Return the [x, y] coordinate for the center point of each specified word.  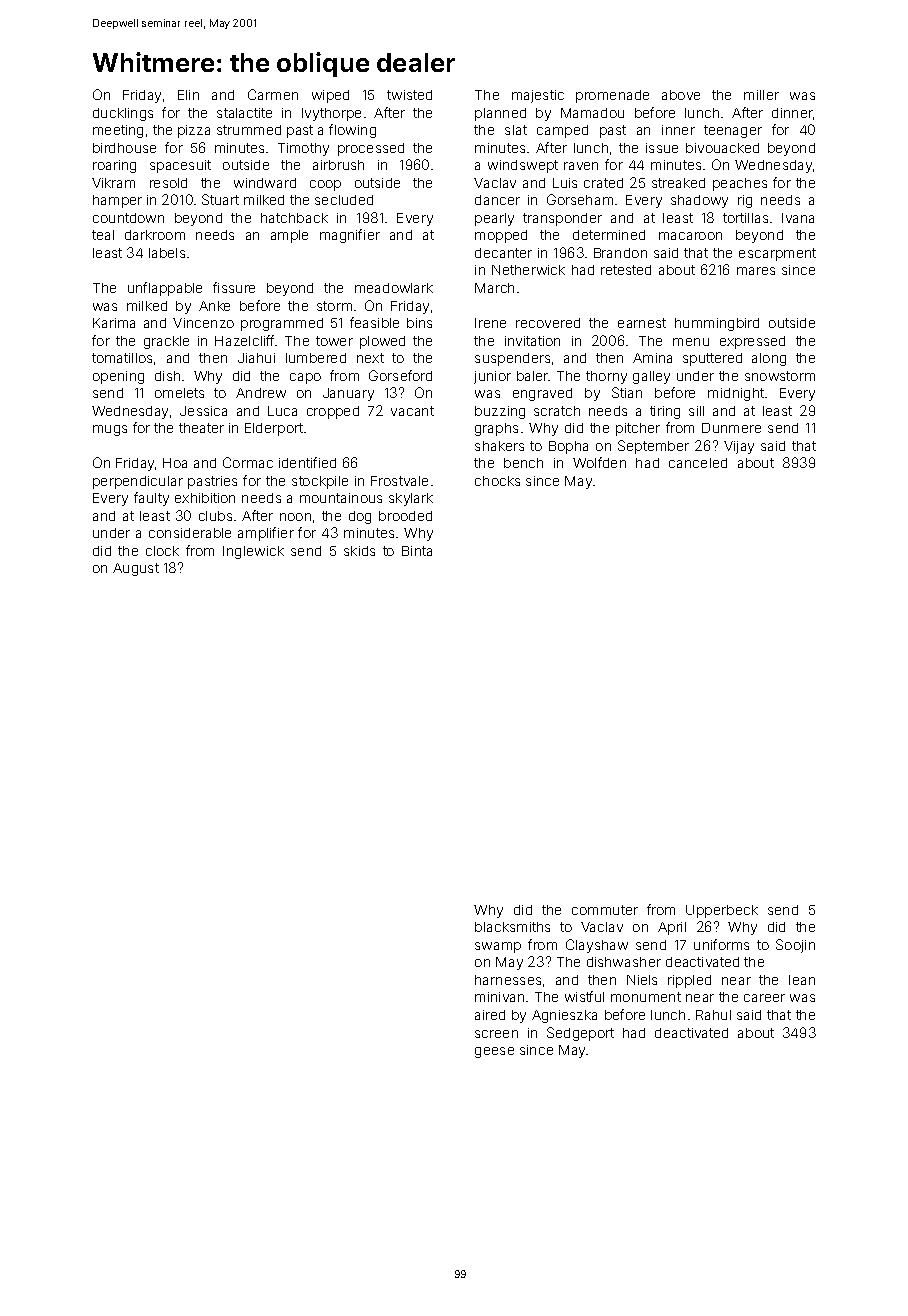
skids [359, 551]
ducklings [123, 114]
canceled [698, 463]
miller [761, 95]
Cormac [248, 462]
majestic [538, 96]
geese [494, 1052]
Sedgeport [580, 1034]
